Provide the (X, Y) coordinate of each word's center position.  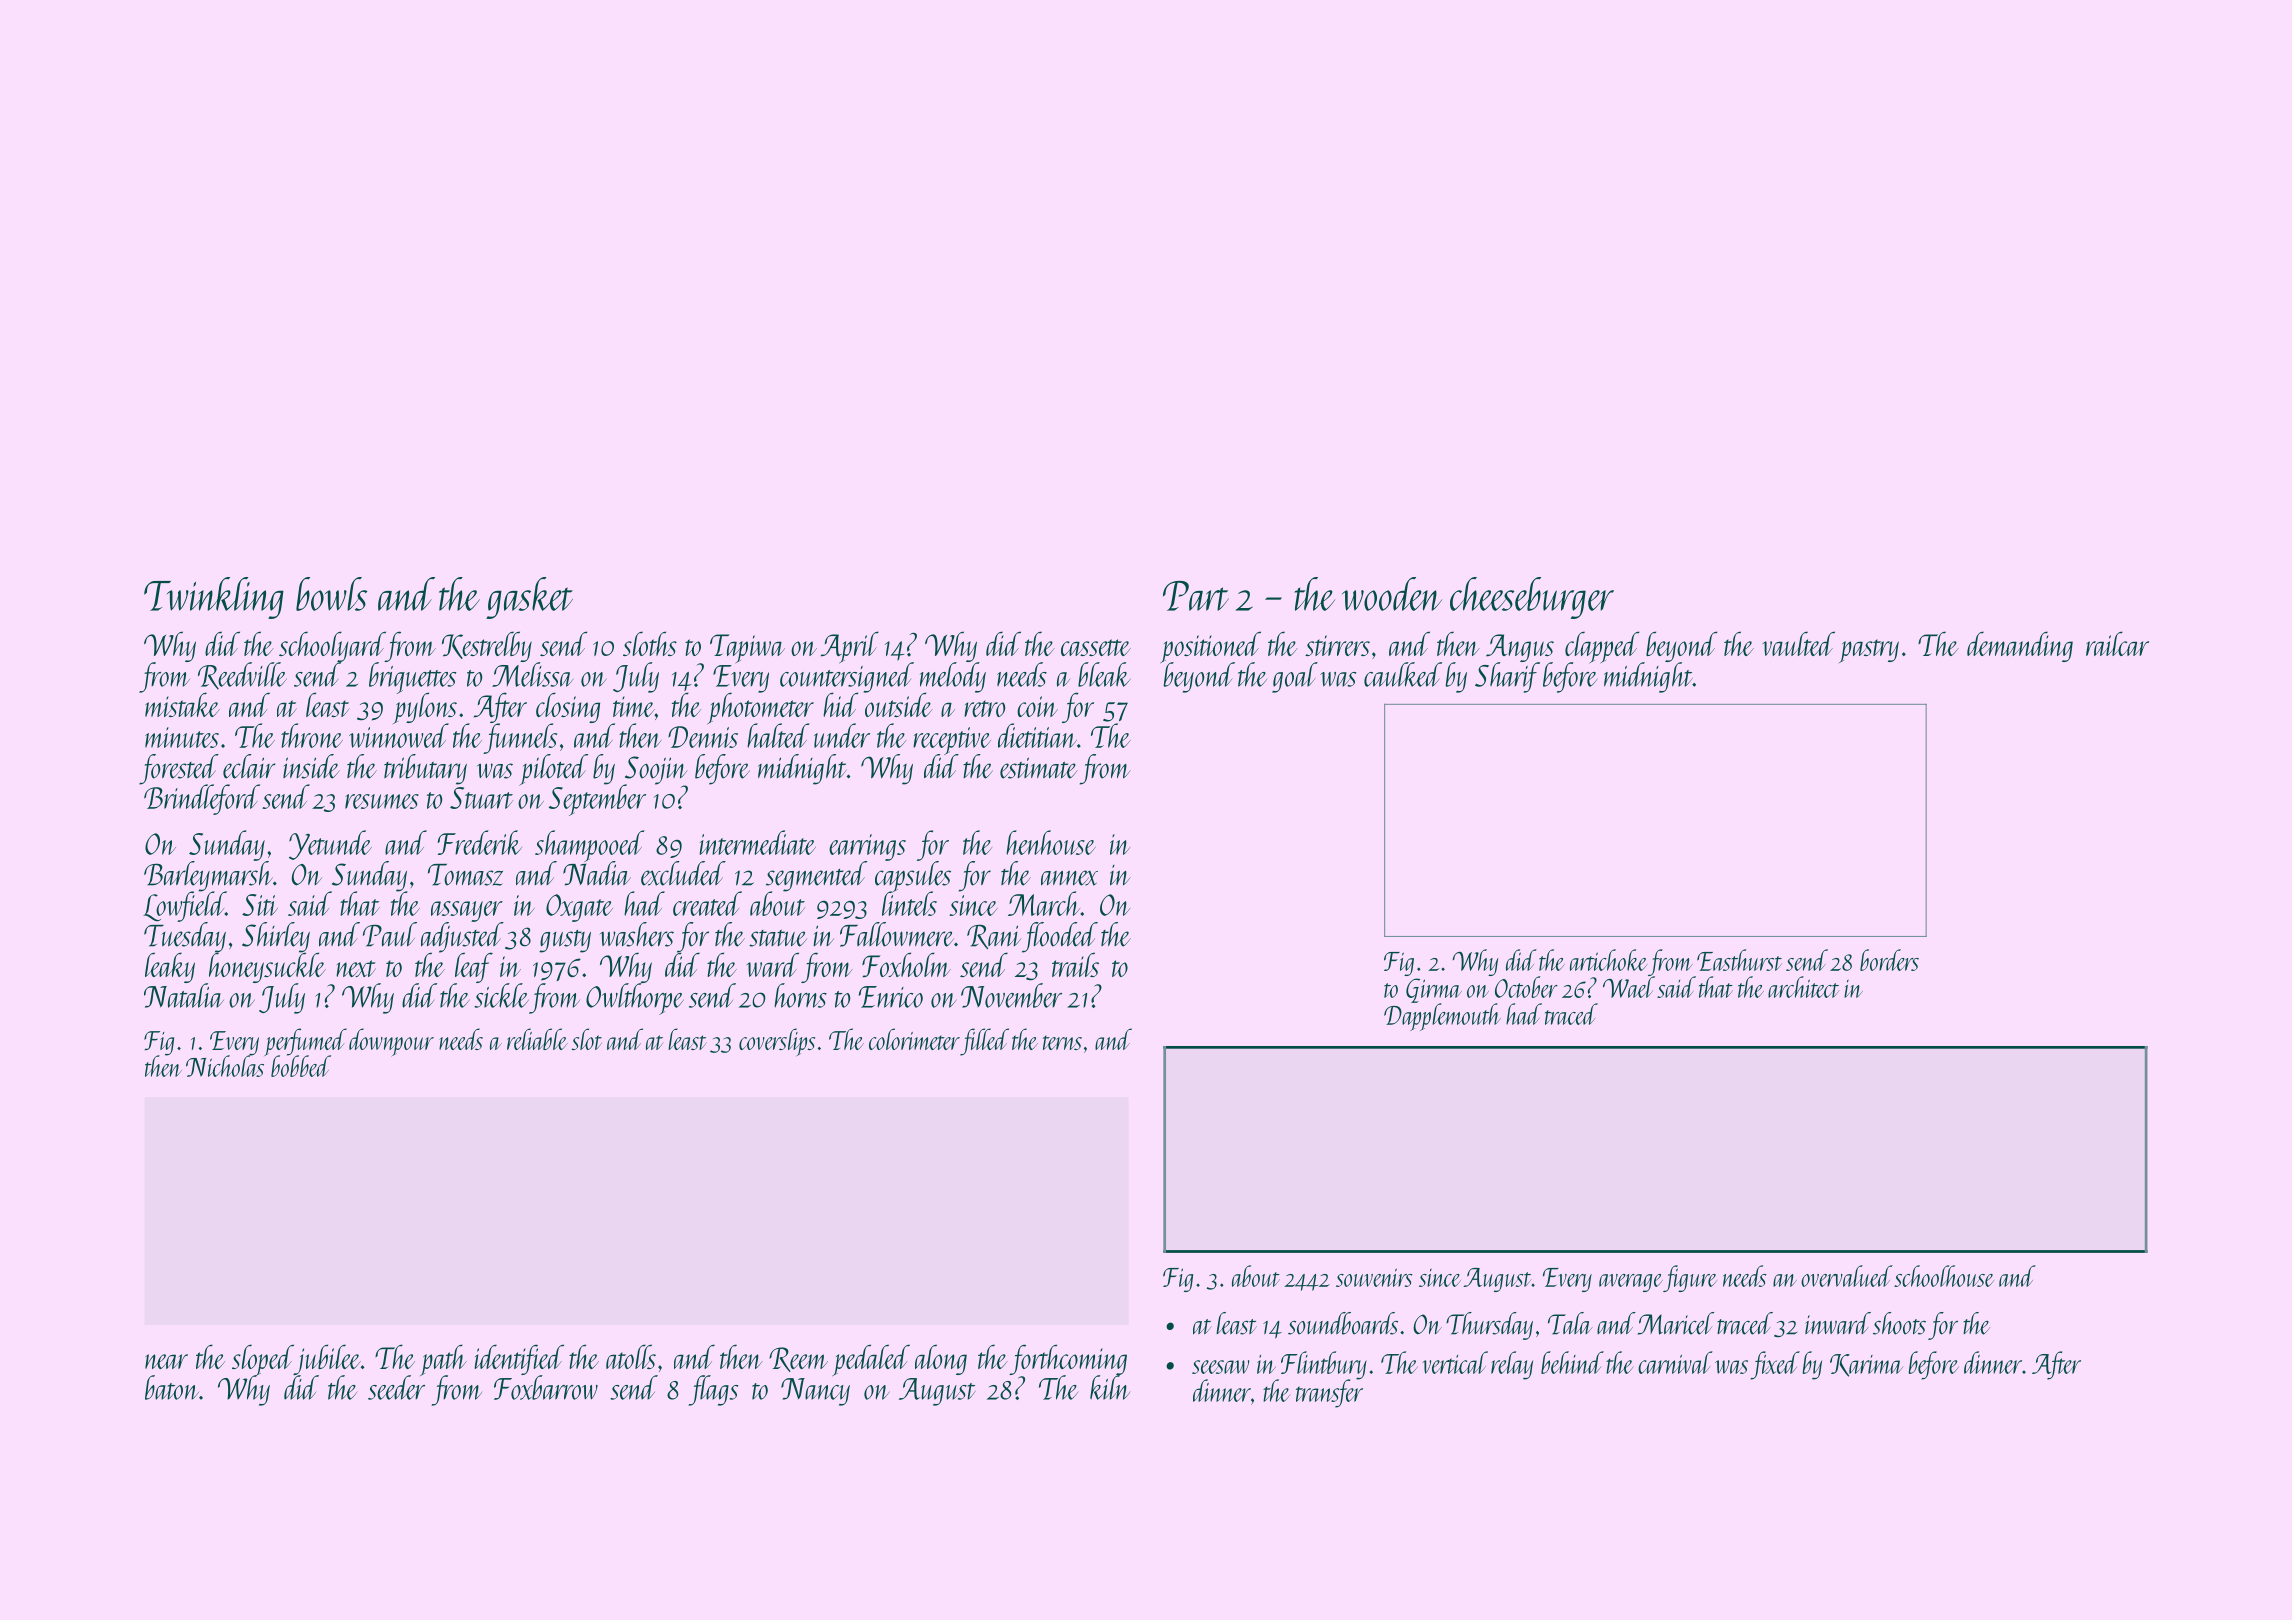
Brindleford (202, 799)
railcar (2117, 643)
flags (713, 1390)
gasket (529, 598)
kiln (1110, 1387)
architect (1804, 987)
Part (1196, 596)
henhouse (1051, 842)
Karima (1866, 1365)
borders (1889, 960)
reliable (537, 1039)
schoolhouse (1944, 1276)
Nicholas (225, 1066)
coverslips (777, 1042)
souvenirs (1374, 1277)
